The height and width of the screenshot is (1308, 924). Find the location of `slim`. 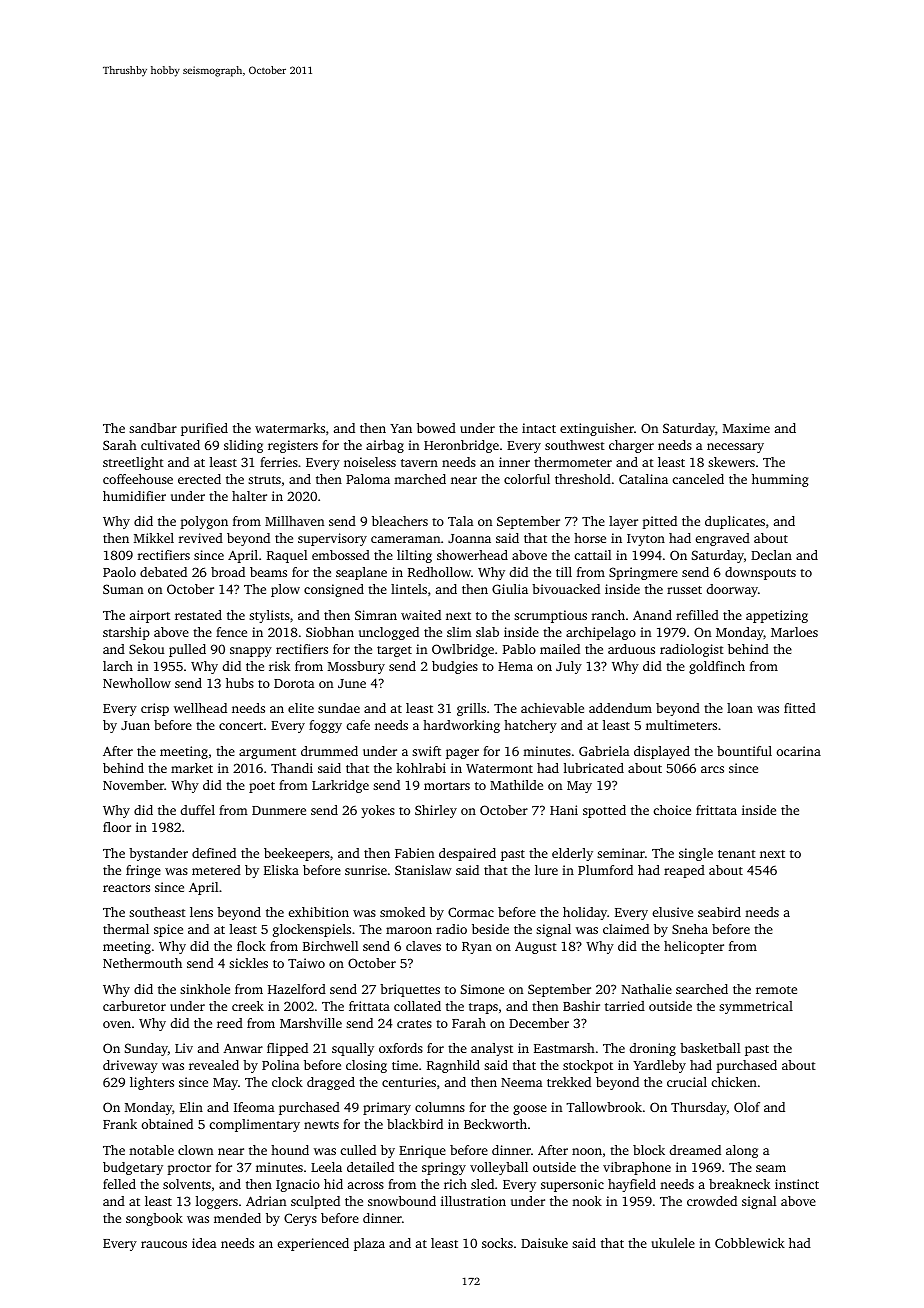

slim is located at coordinates (459, 632).
